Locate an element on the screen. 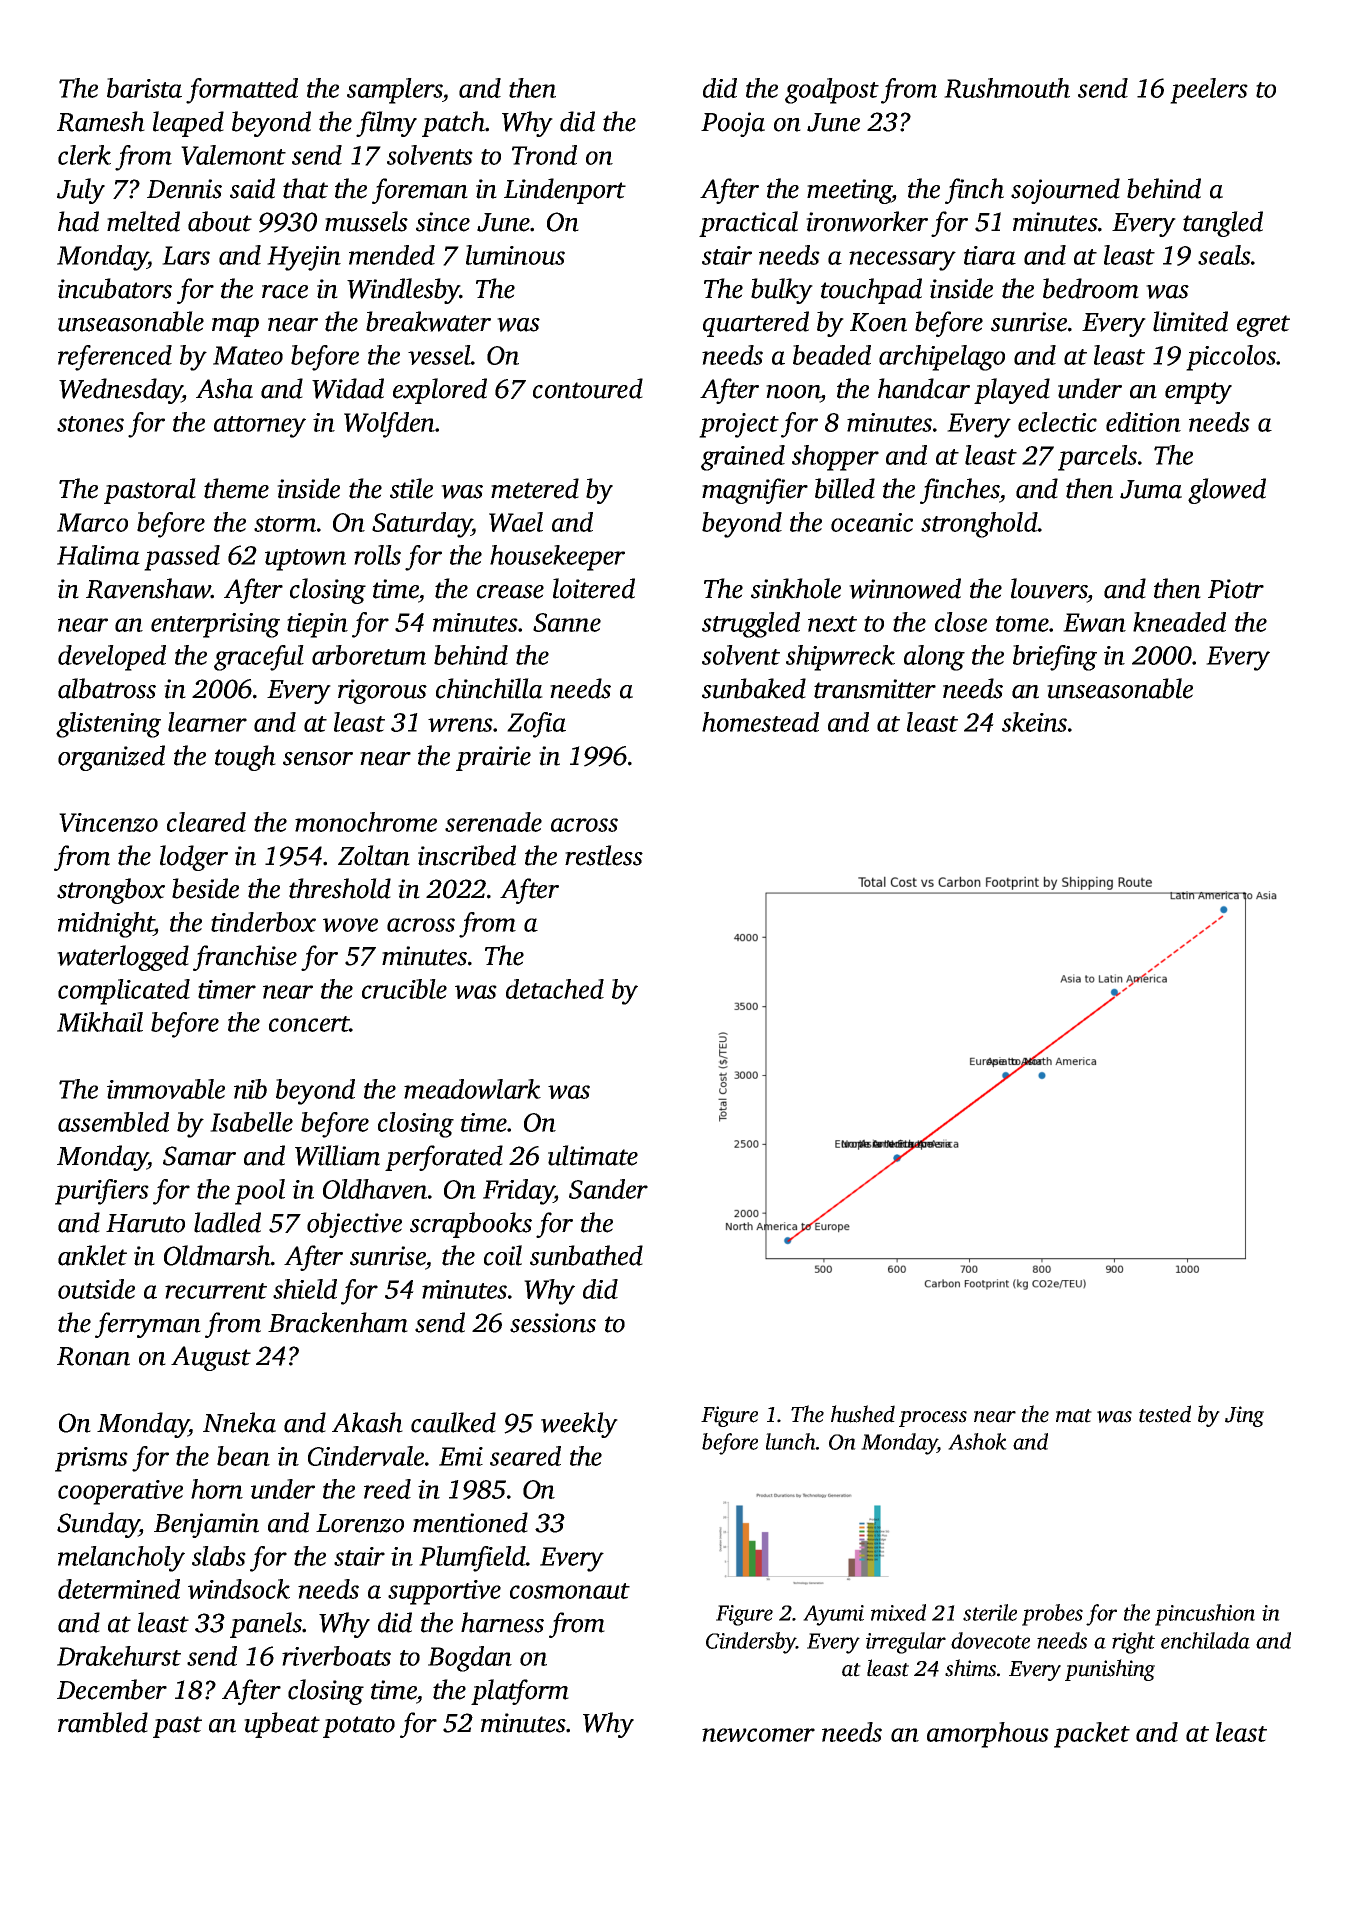  Haruto is located at coordinates (145, 1223).
